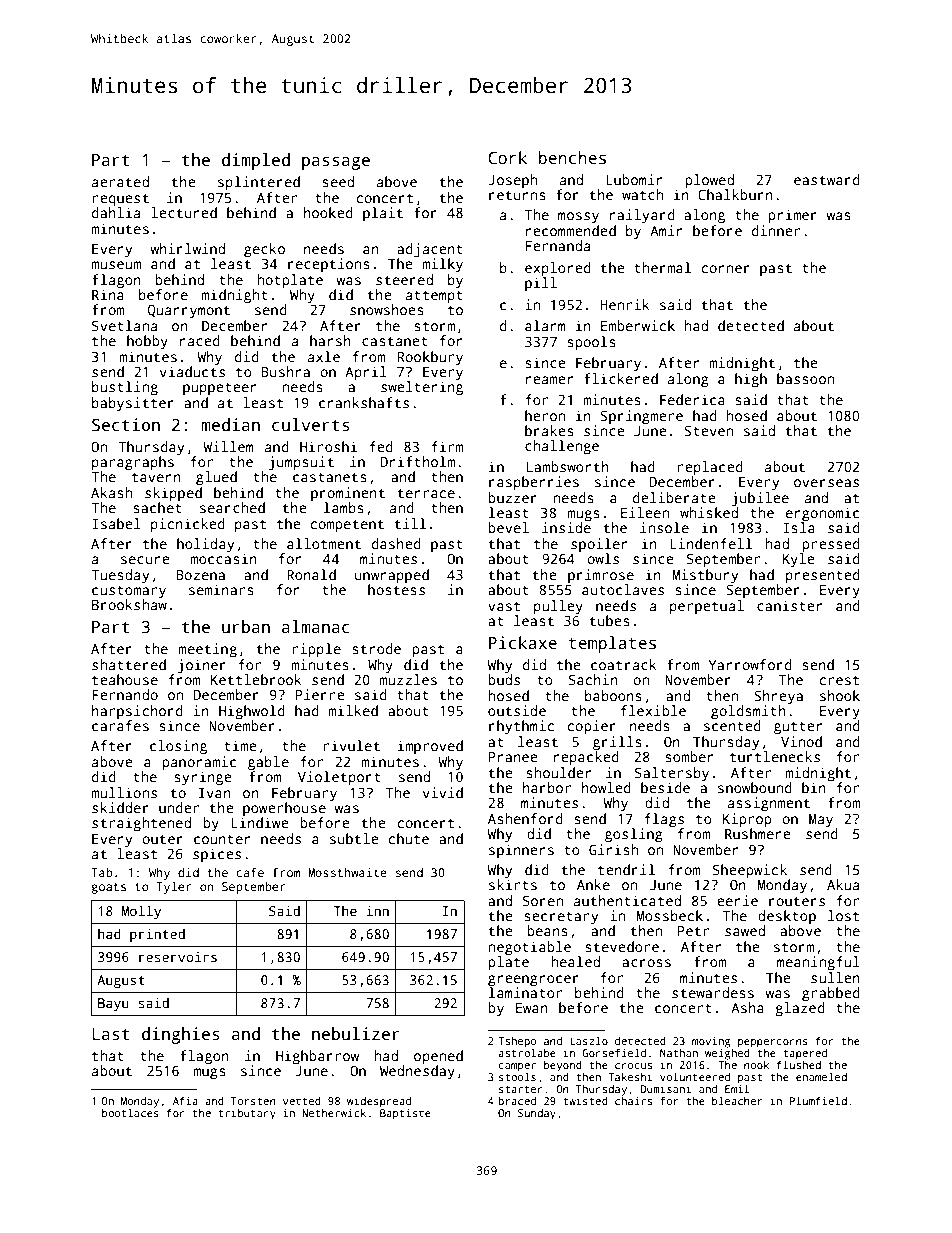 This screenshot has width=952, height=1233. I want to click on greengrocer, so click(533, 981).
